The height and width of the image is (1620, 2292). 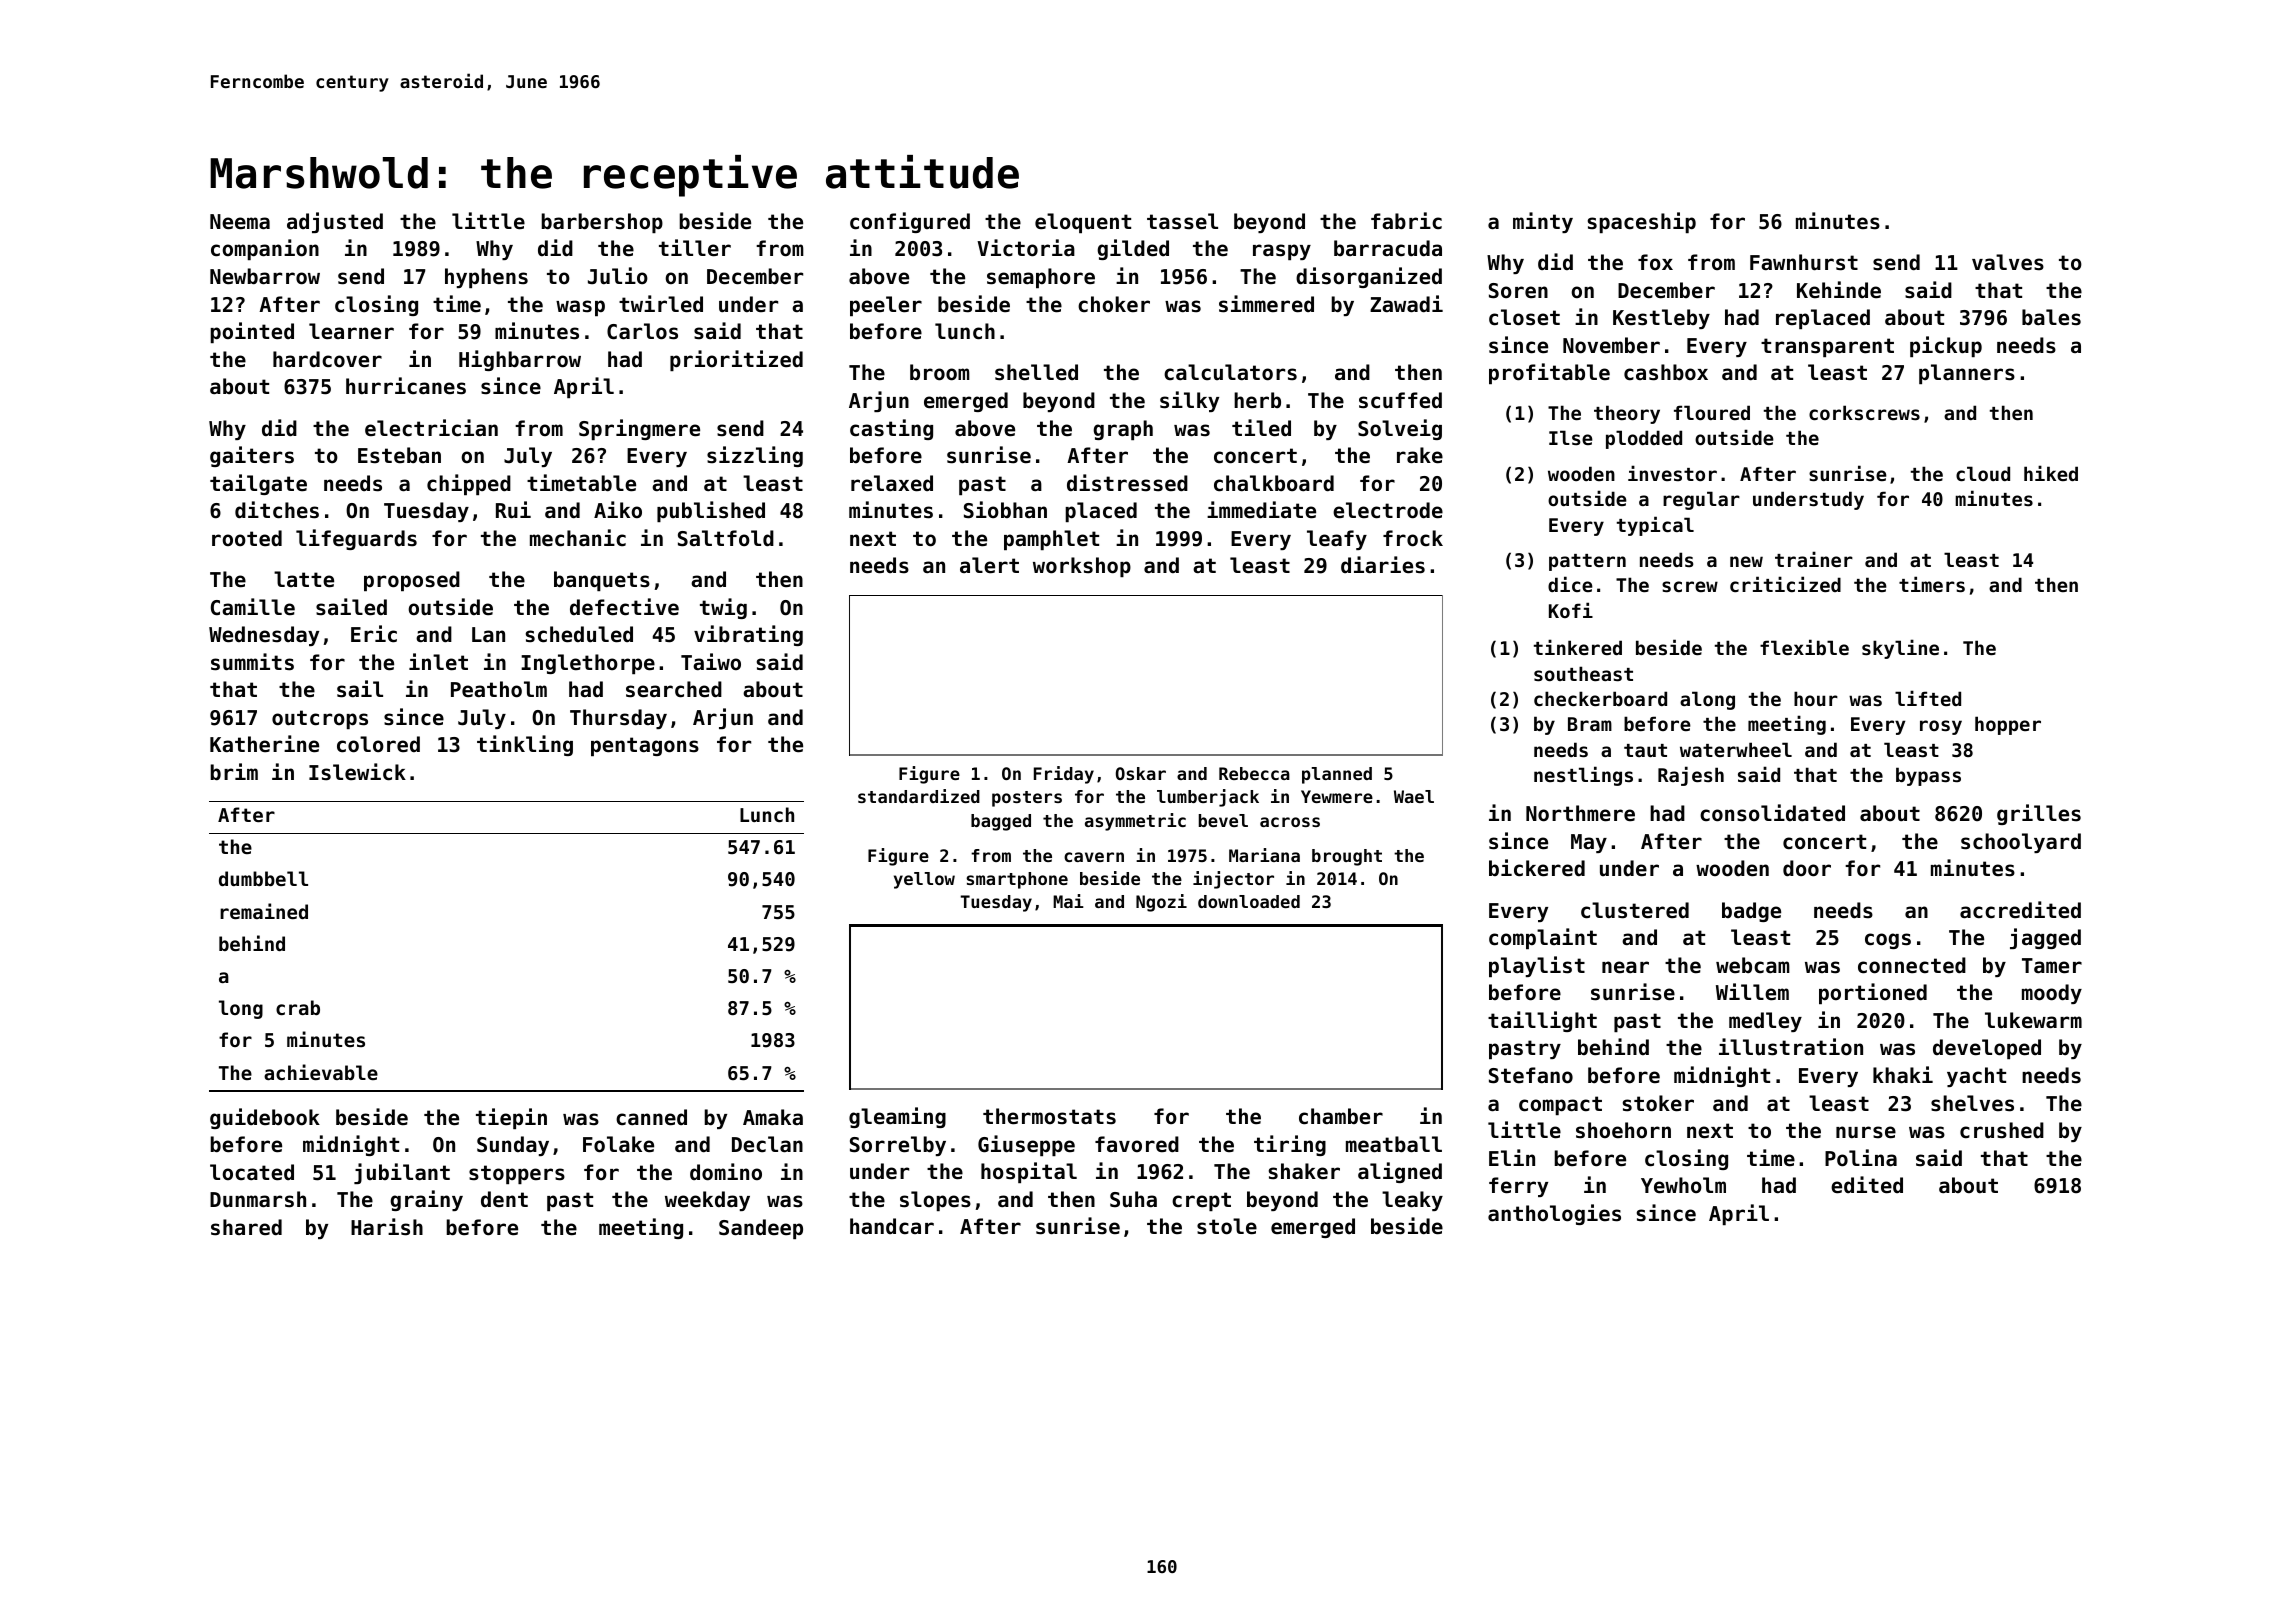 I want to click on regular, so click(x=1701, y=500).
